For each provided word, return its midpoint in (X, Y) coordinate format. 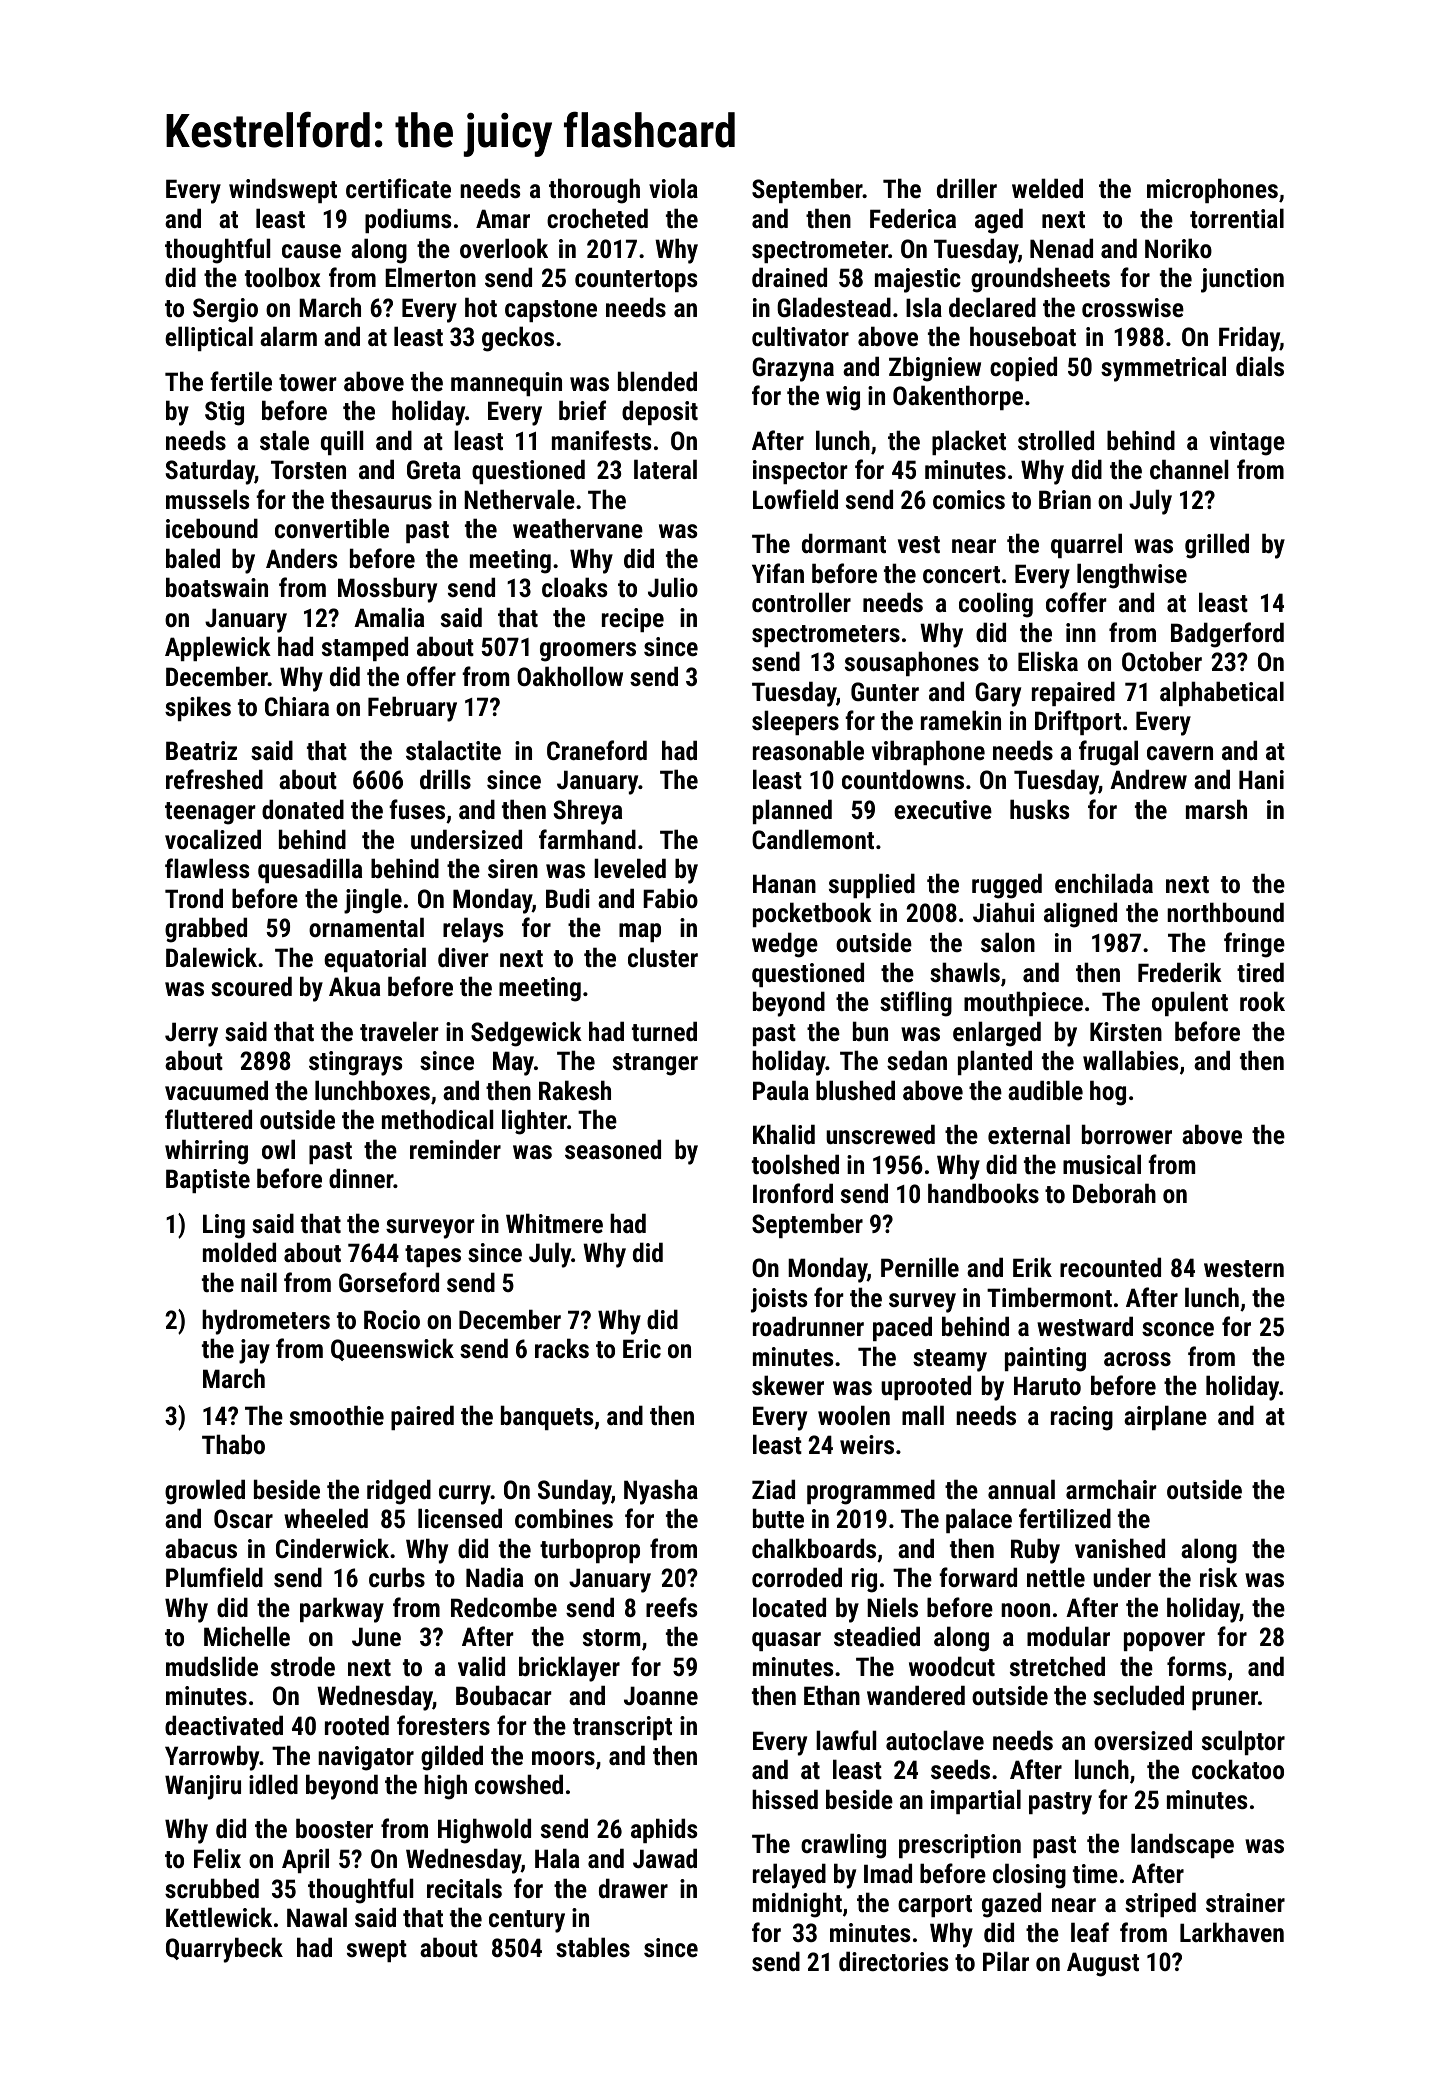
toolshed (795, 1164)
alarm (288, 336)
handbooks (983, 1193)
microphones (1212, 190)
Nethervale (519, 499)
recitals (464, 1888)
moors (563, 1758)
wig (843, 398)
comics (969, 499)
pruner (1225, 1700)
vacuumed (216, 1090)
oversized (1143, 1740)
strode (303, 1666)
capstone (551, 311)
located (789, 1607)
